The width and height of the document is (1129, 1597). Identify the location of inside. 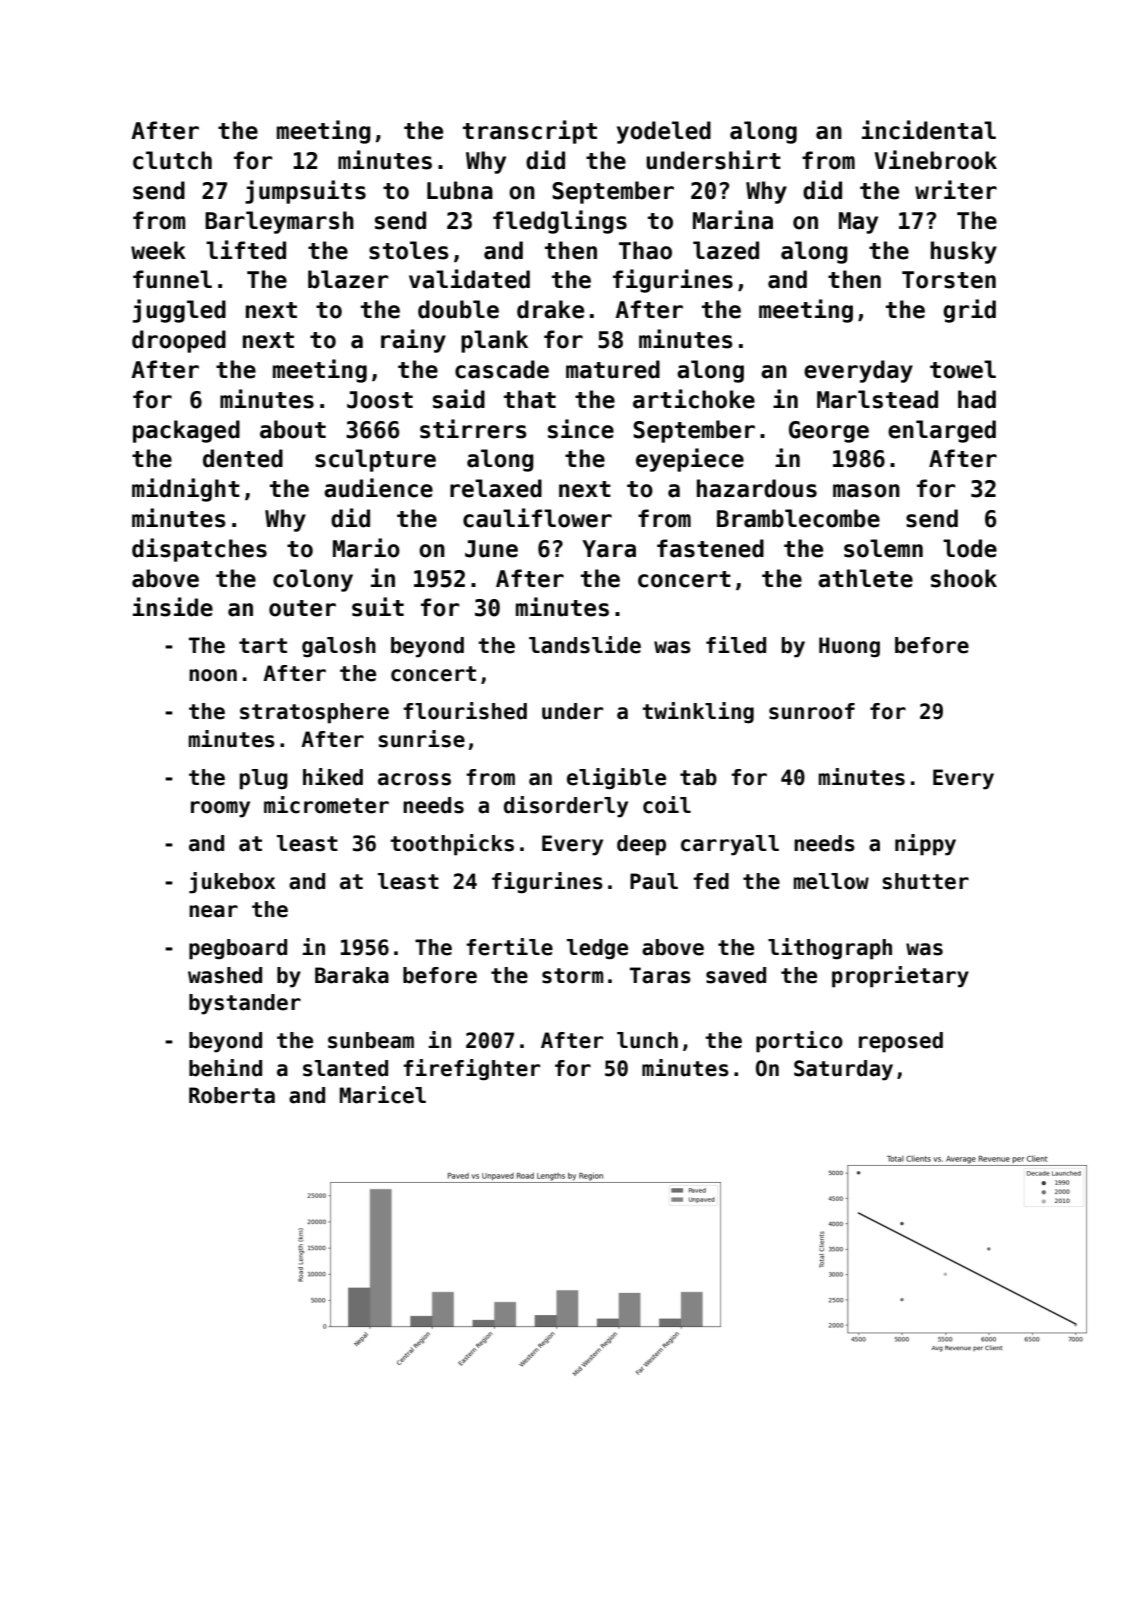
(173, 607).
